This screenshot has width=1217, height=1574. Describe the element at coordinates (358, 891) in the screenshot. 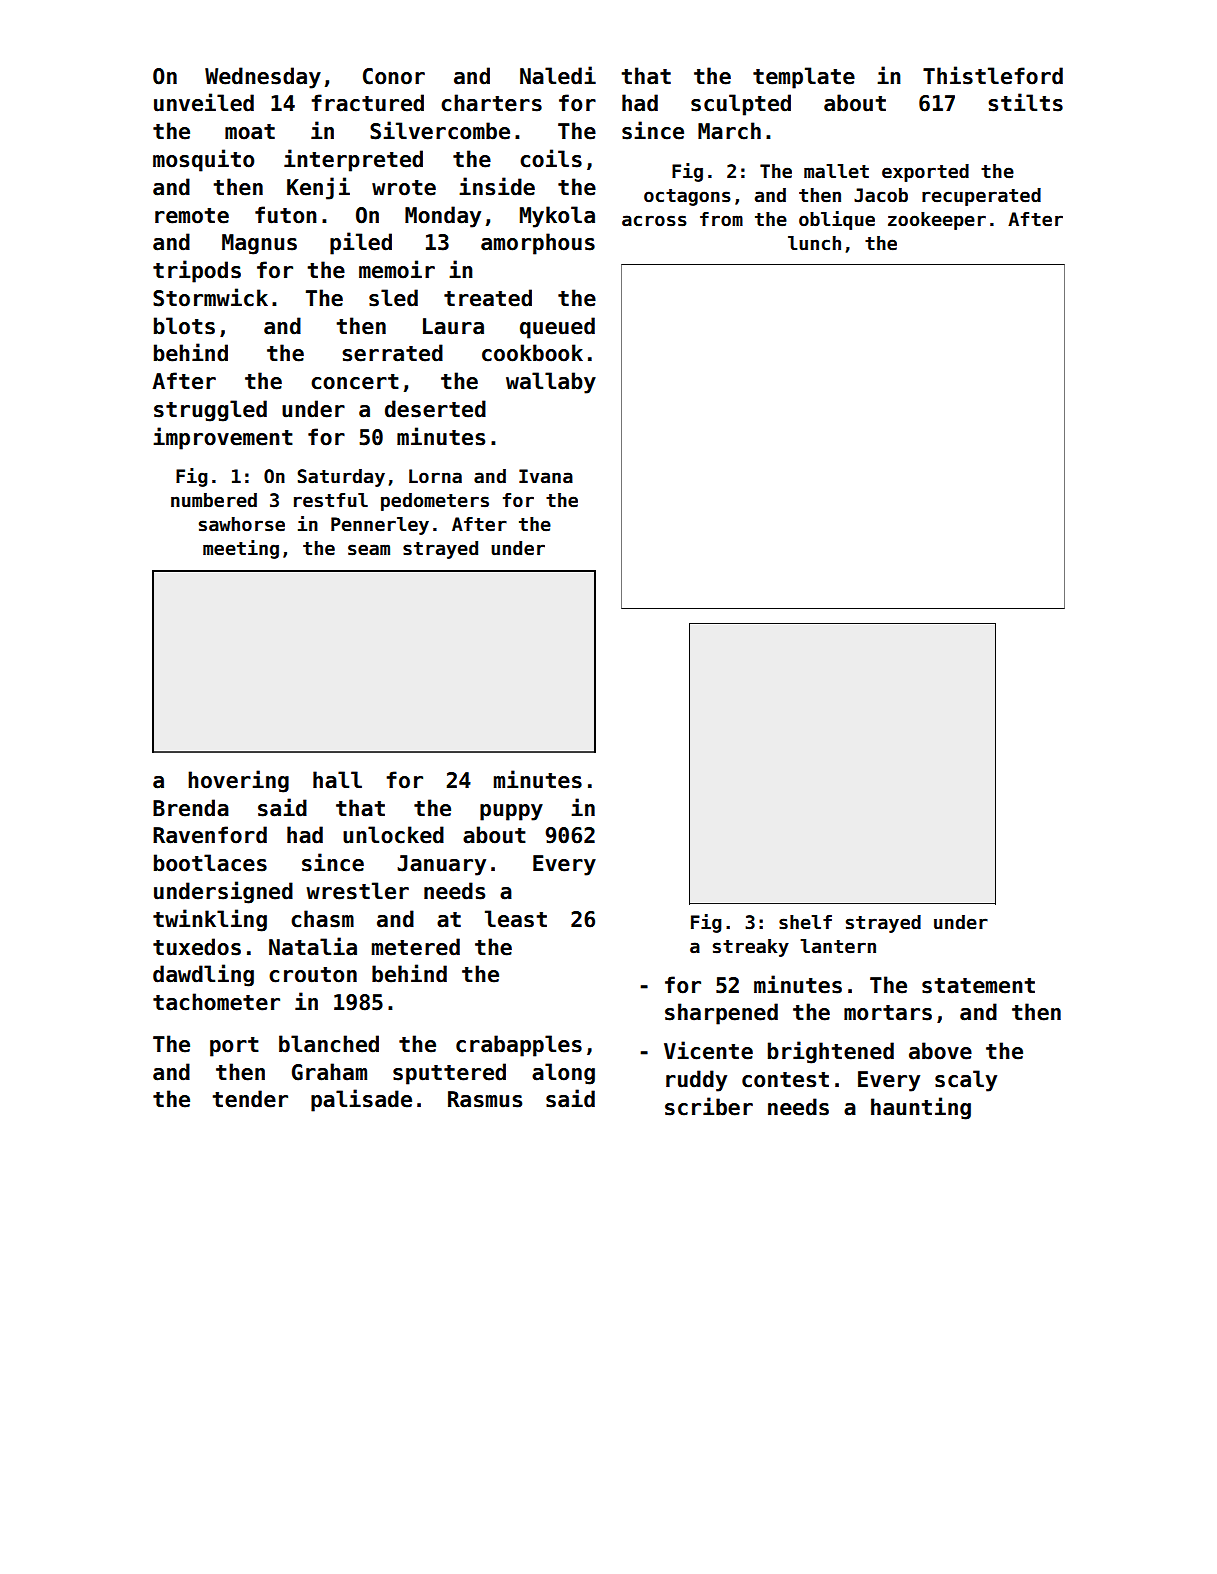

I see `wrestler` at that location.
